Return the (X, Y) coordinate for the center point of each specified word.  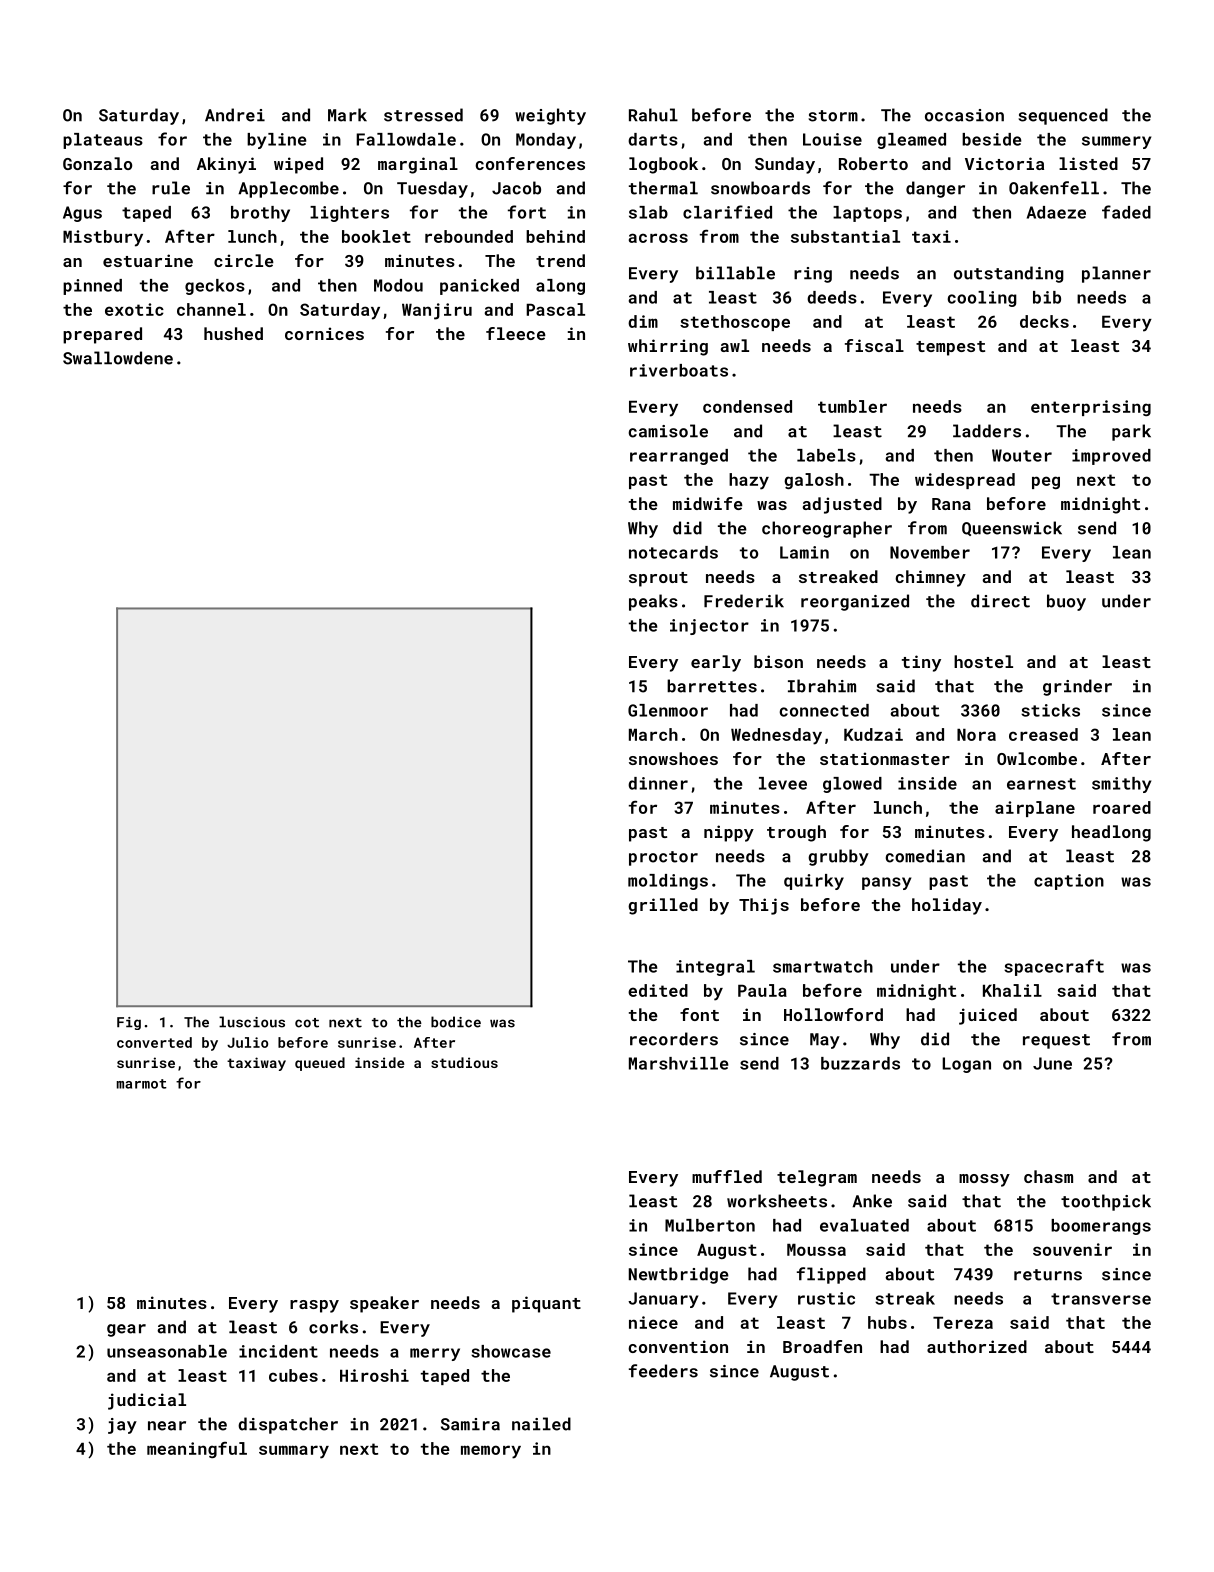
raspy (314, 1306)
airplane (1035, 809)
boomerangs (1101, 1227)
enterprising (1091, 408)
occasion (964, 115)
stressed (423, 115)
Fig (129, 1023)
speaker (384, 1304)
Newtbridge (679, 1275)
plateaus (103, 141)
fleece (516, 333)
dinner (658, 783)
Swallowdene (118, 358)
